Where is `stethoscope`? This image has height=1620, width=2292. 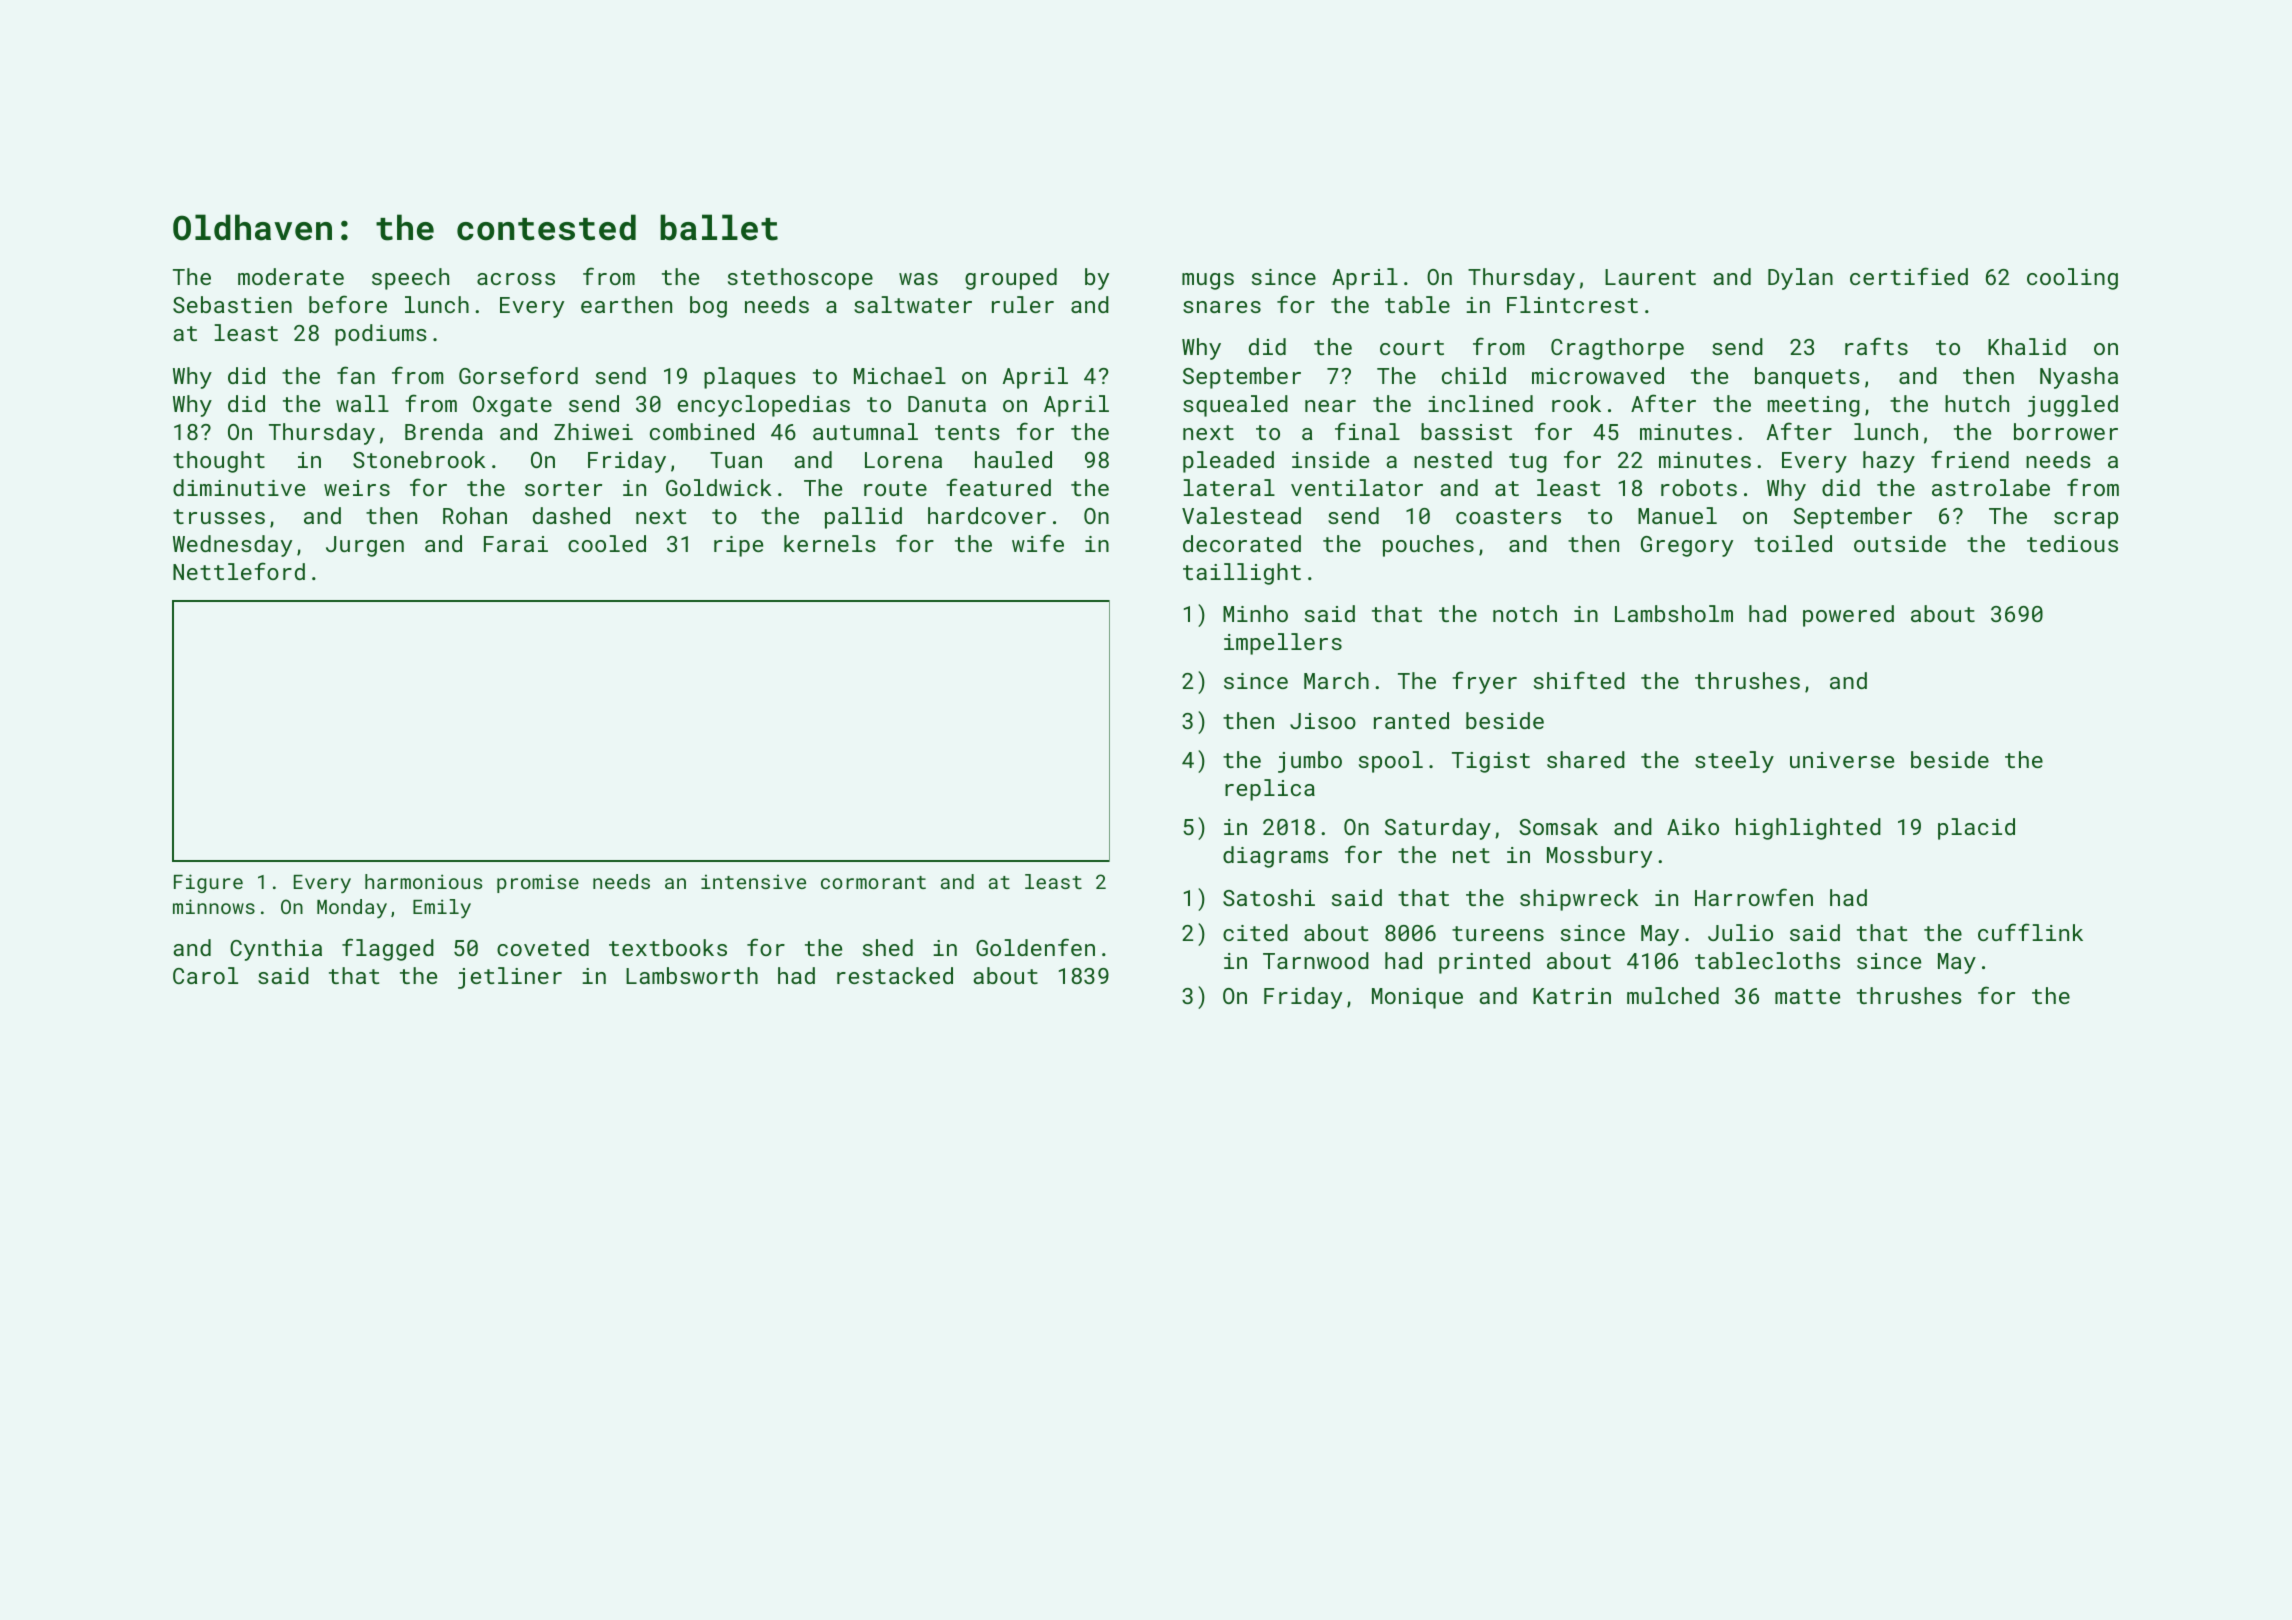
stethoscope is located at coordinates (800, 279).
